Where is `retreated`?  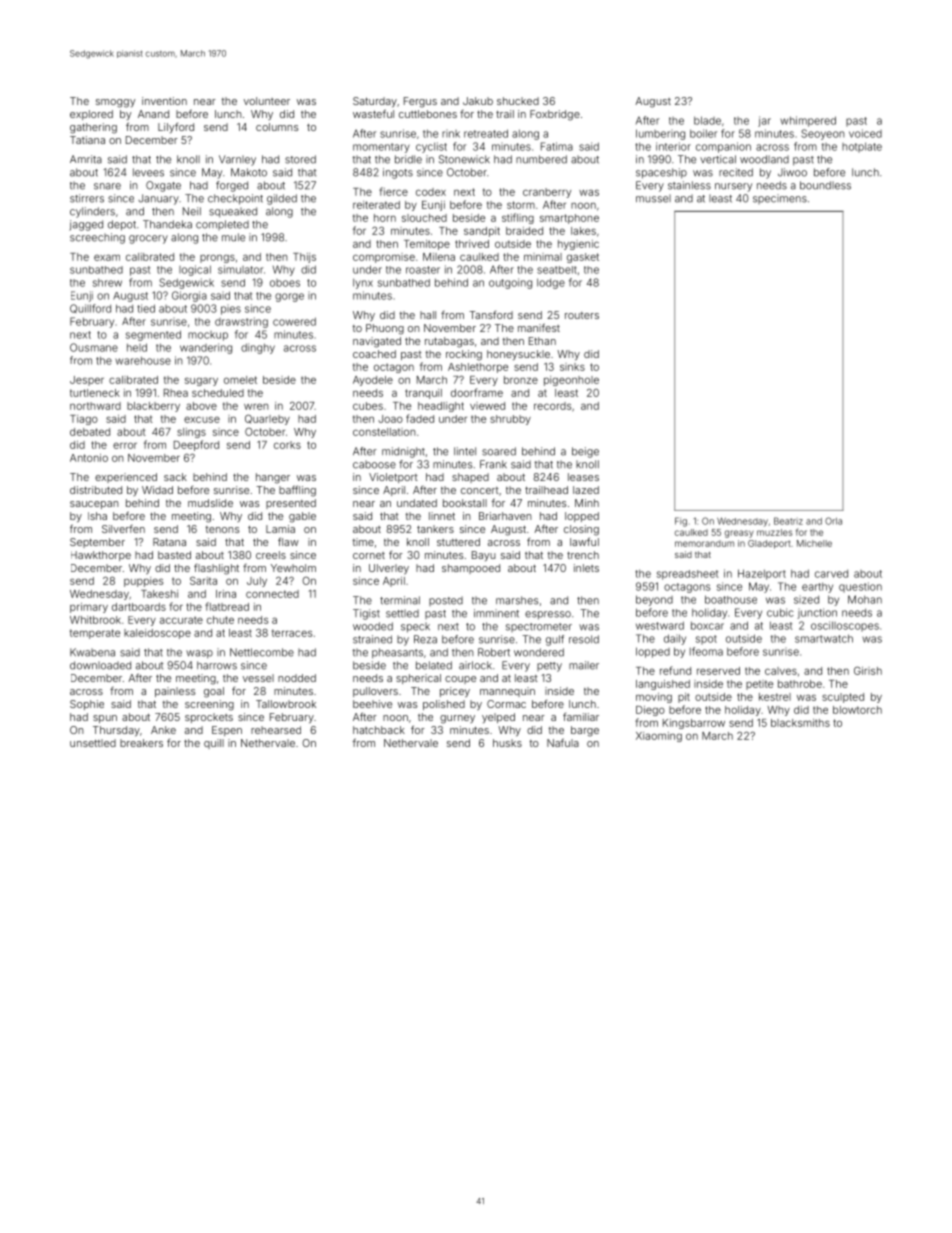 retreated is located at coordinates (486, 133).
